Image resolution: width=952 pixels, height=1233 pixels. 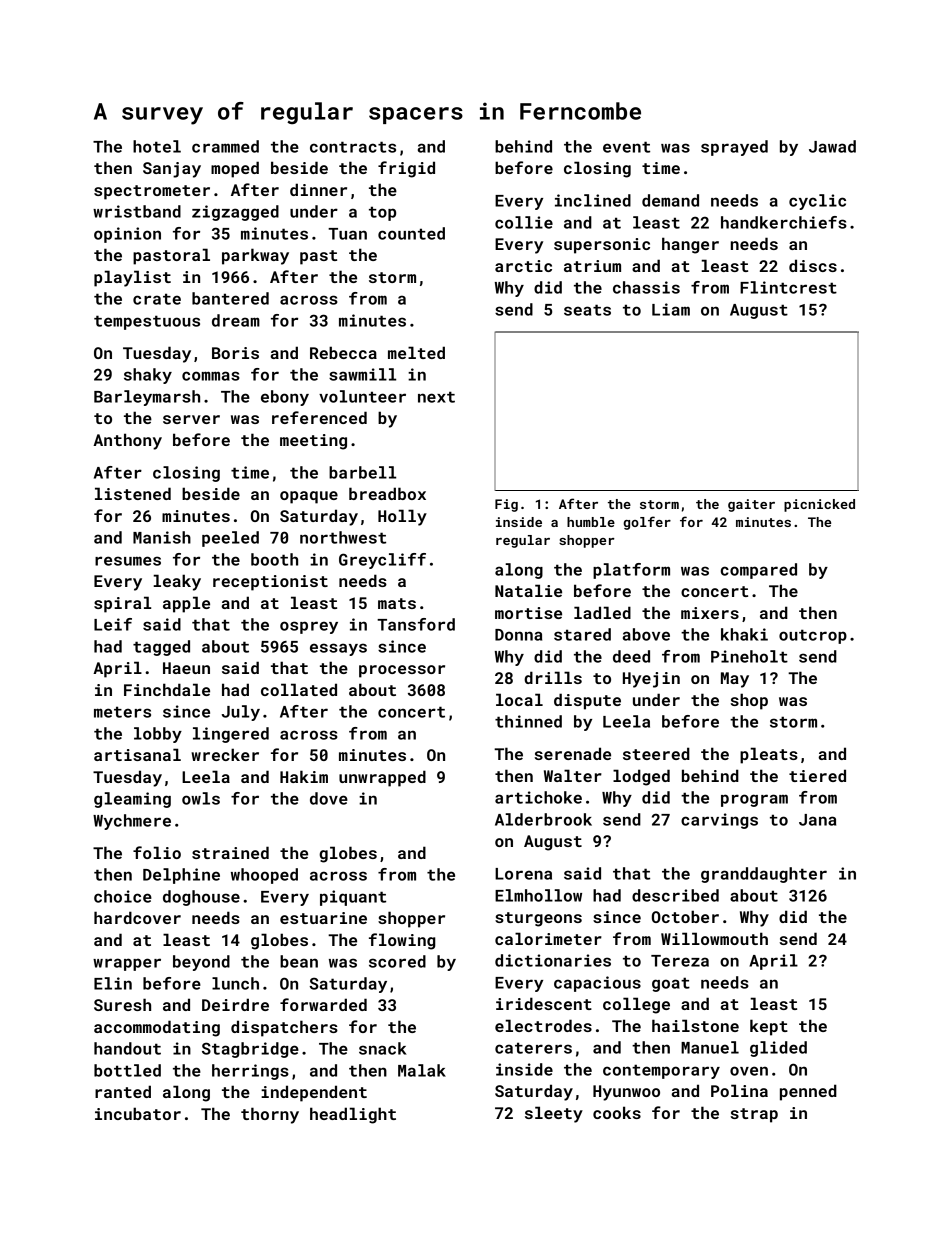 I want to click on gaiter, so click(x=751, y=505).
